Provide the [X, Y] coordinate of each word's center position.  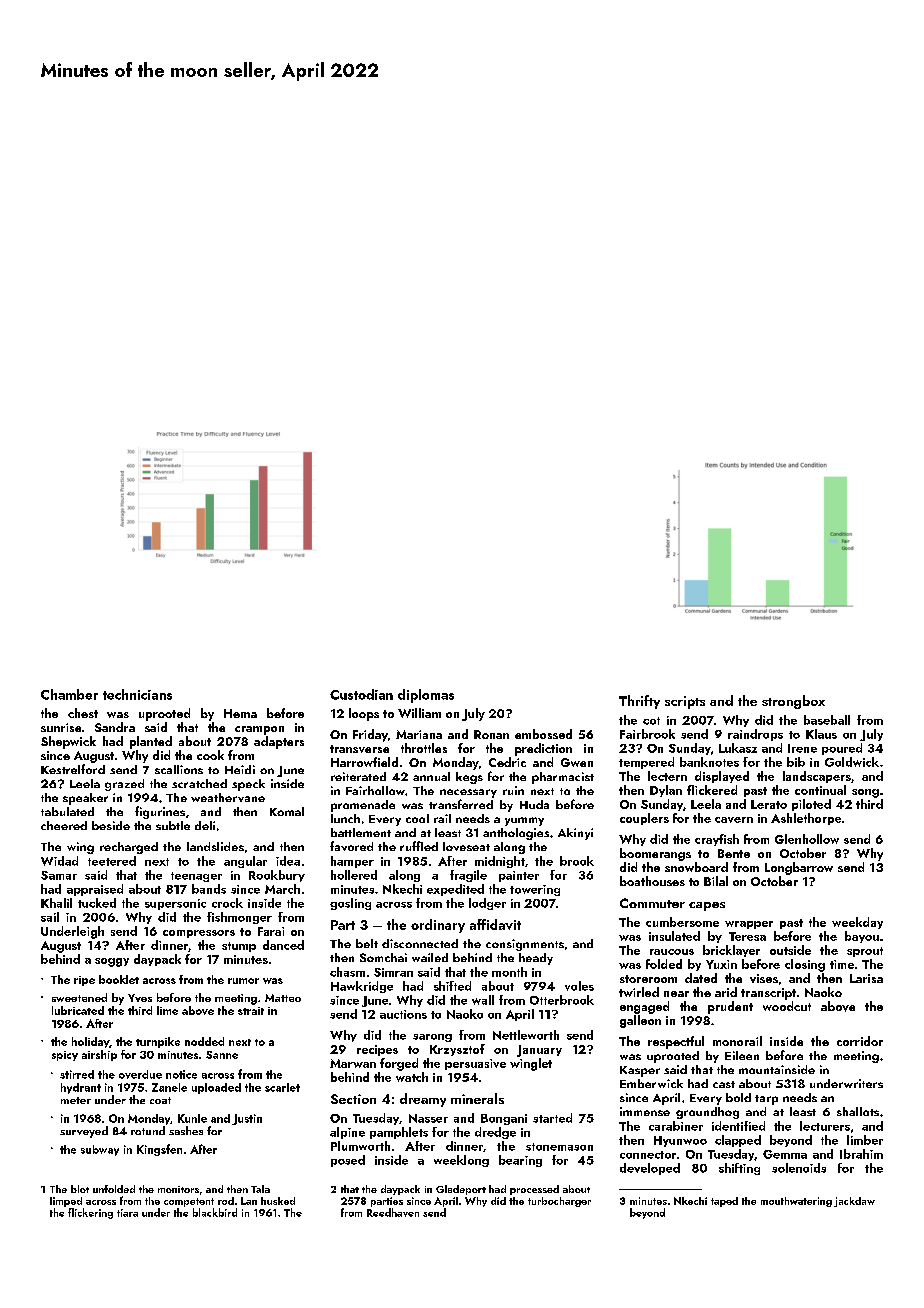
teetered [112, 861]
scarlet [282, 1087]
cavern [734, 820]
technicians [137, 694]
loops [364, 714]
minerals [477, 1098]
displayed [722, 777]
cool [417, 818]
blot [80, 1189]
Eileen [742, 1055]
